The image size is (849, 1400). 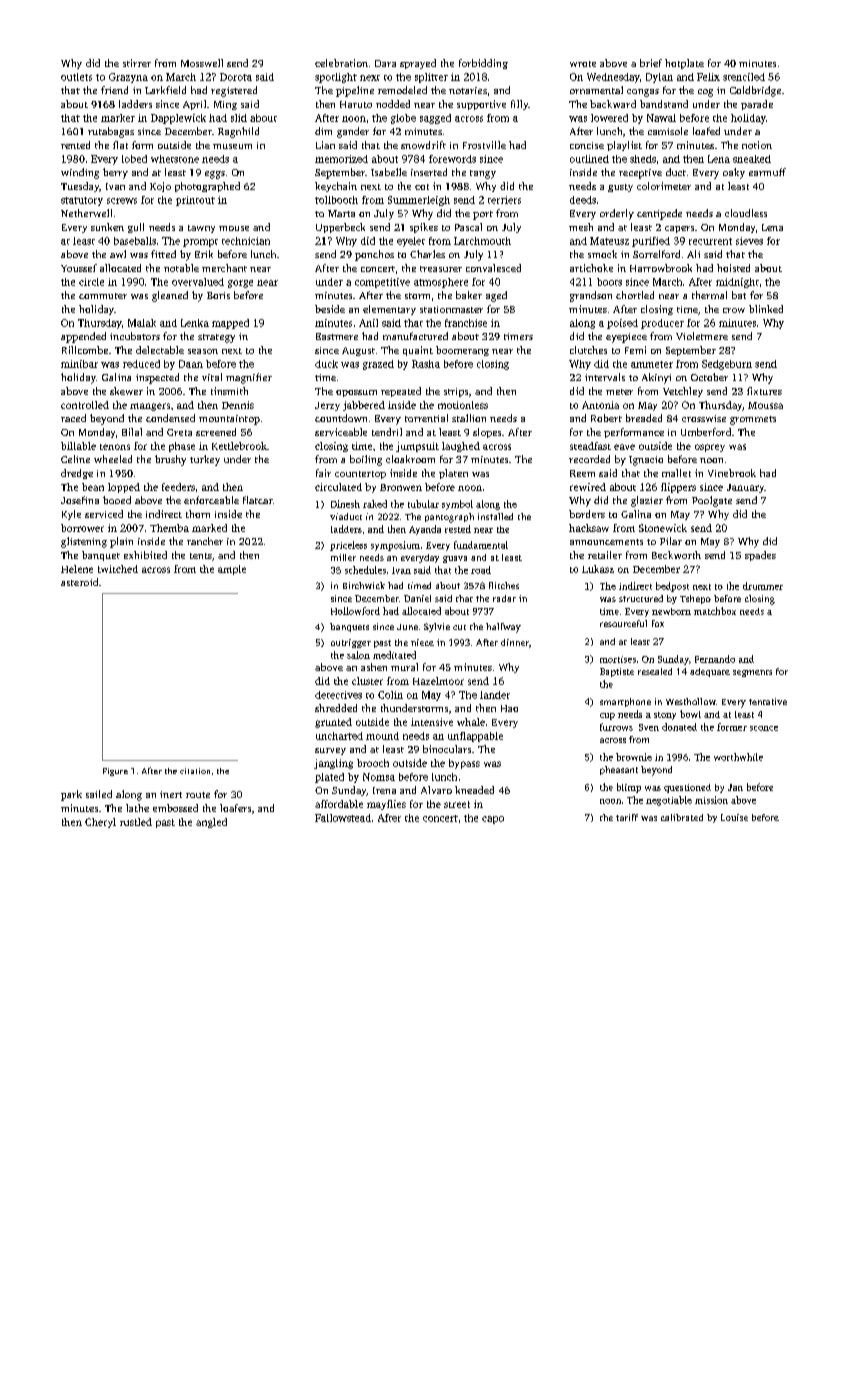 What do you see at coordinates (348, 546) in the document?
I see `priceless` at bounding box center [348, 546].
